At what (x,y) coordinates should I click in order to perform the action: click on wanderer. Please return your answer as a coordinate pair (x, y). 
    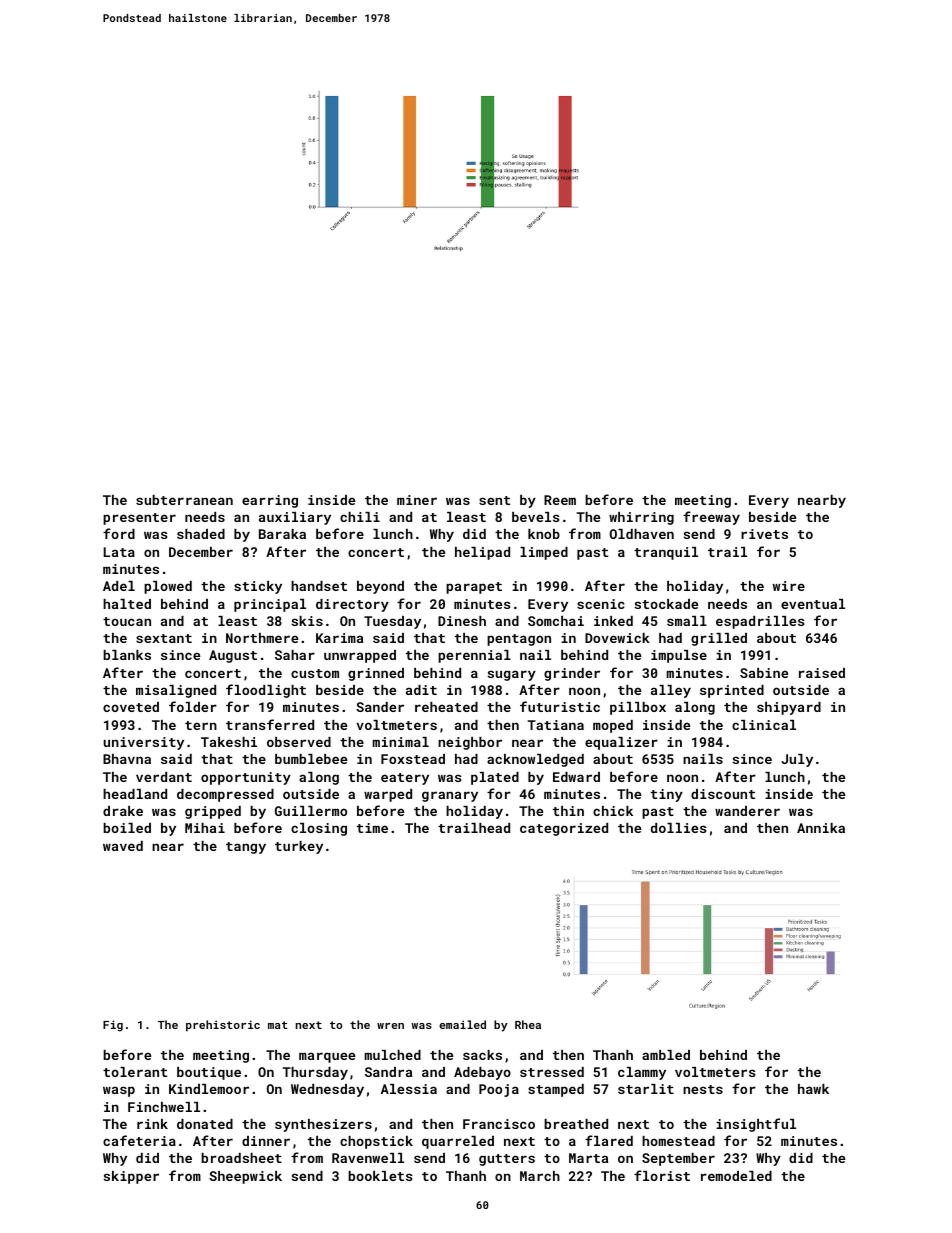
    Looking at the image, I should click on (747, 811).
